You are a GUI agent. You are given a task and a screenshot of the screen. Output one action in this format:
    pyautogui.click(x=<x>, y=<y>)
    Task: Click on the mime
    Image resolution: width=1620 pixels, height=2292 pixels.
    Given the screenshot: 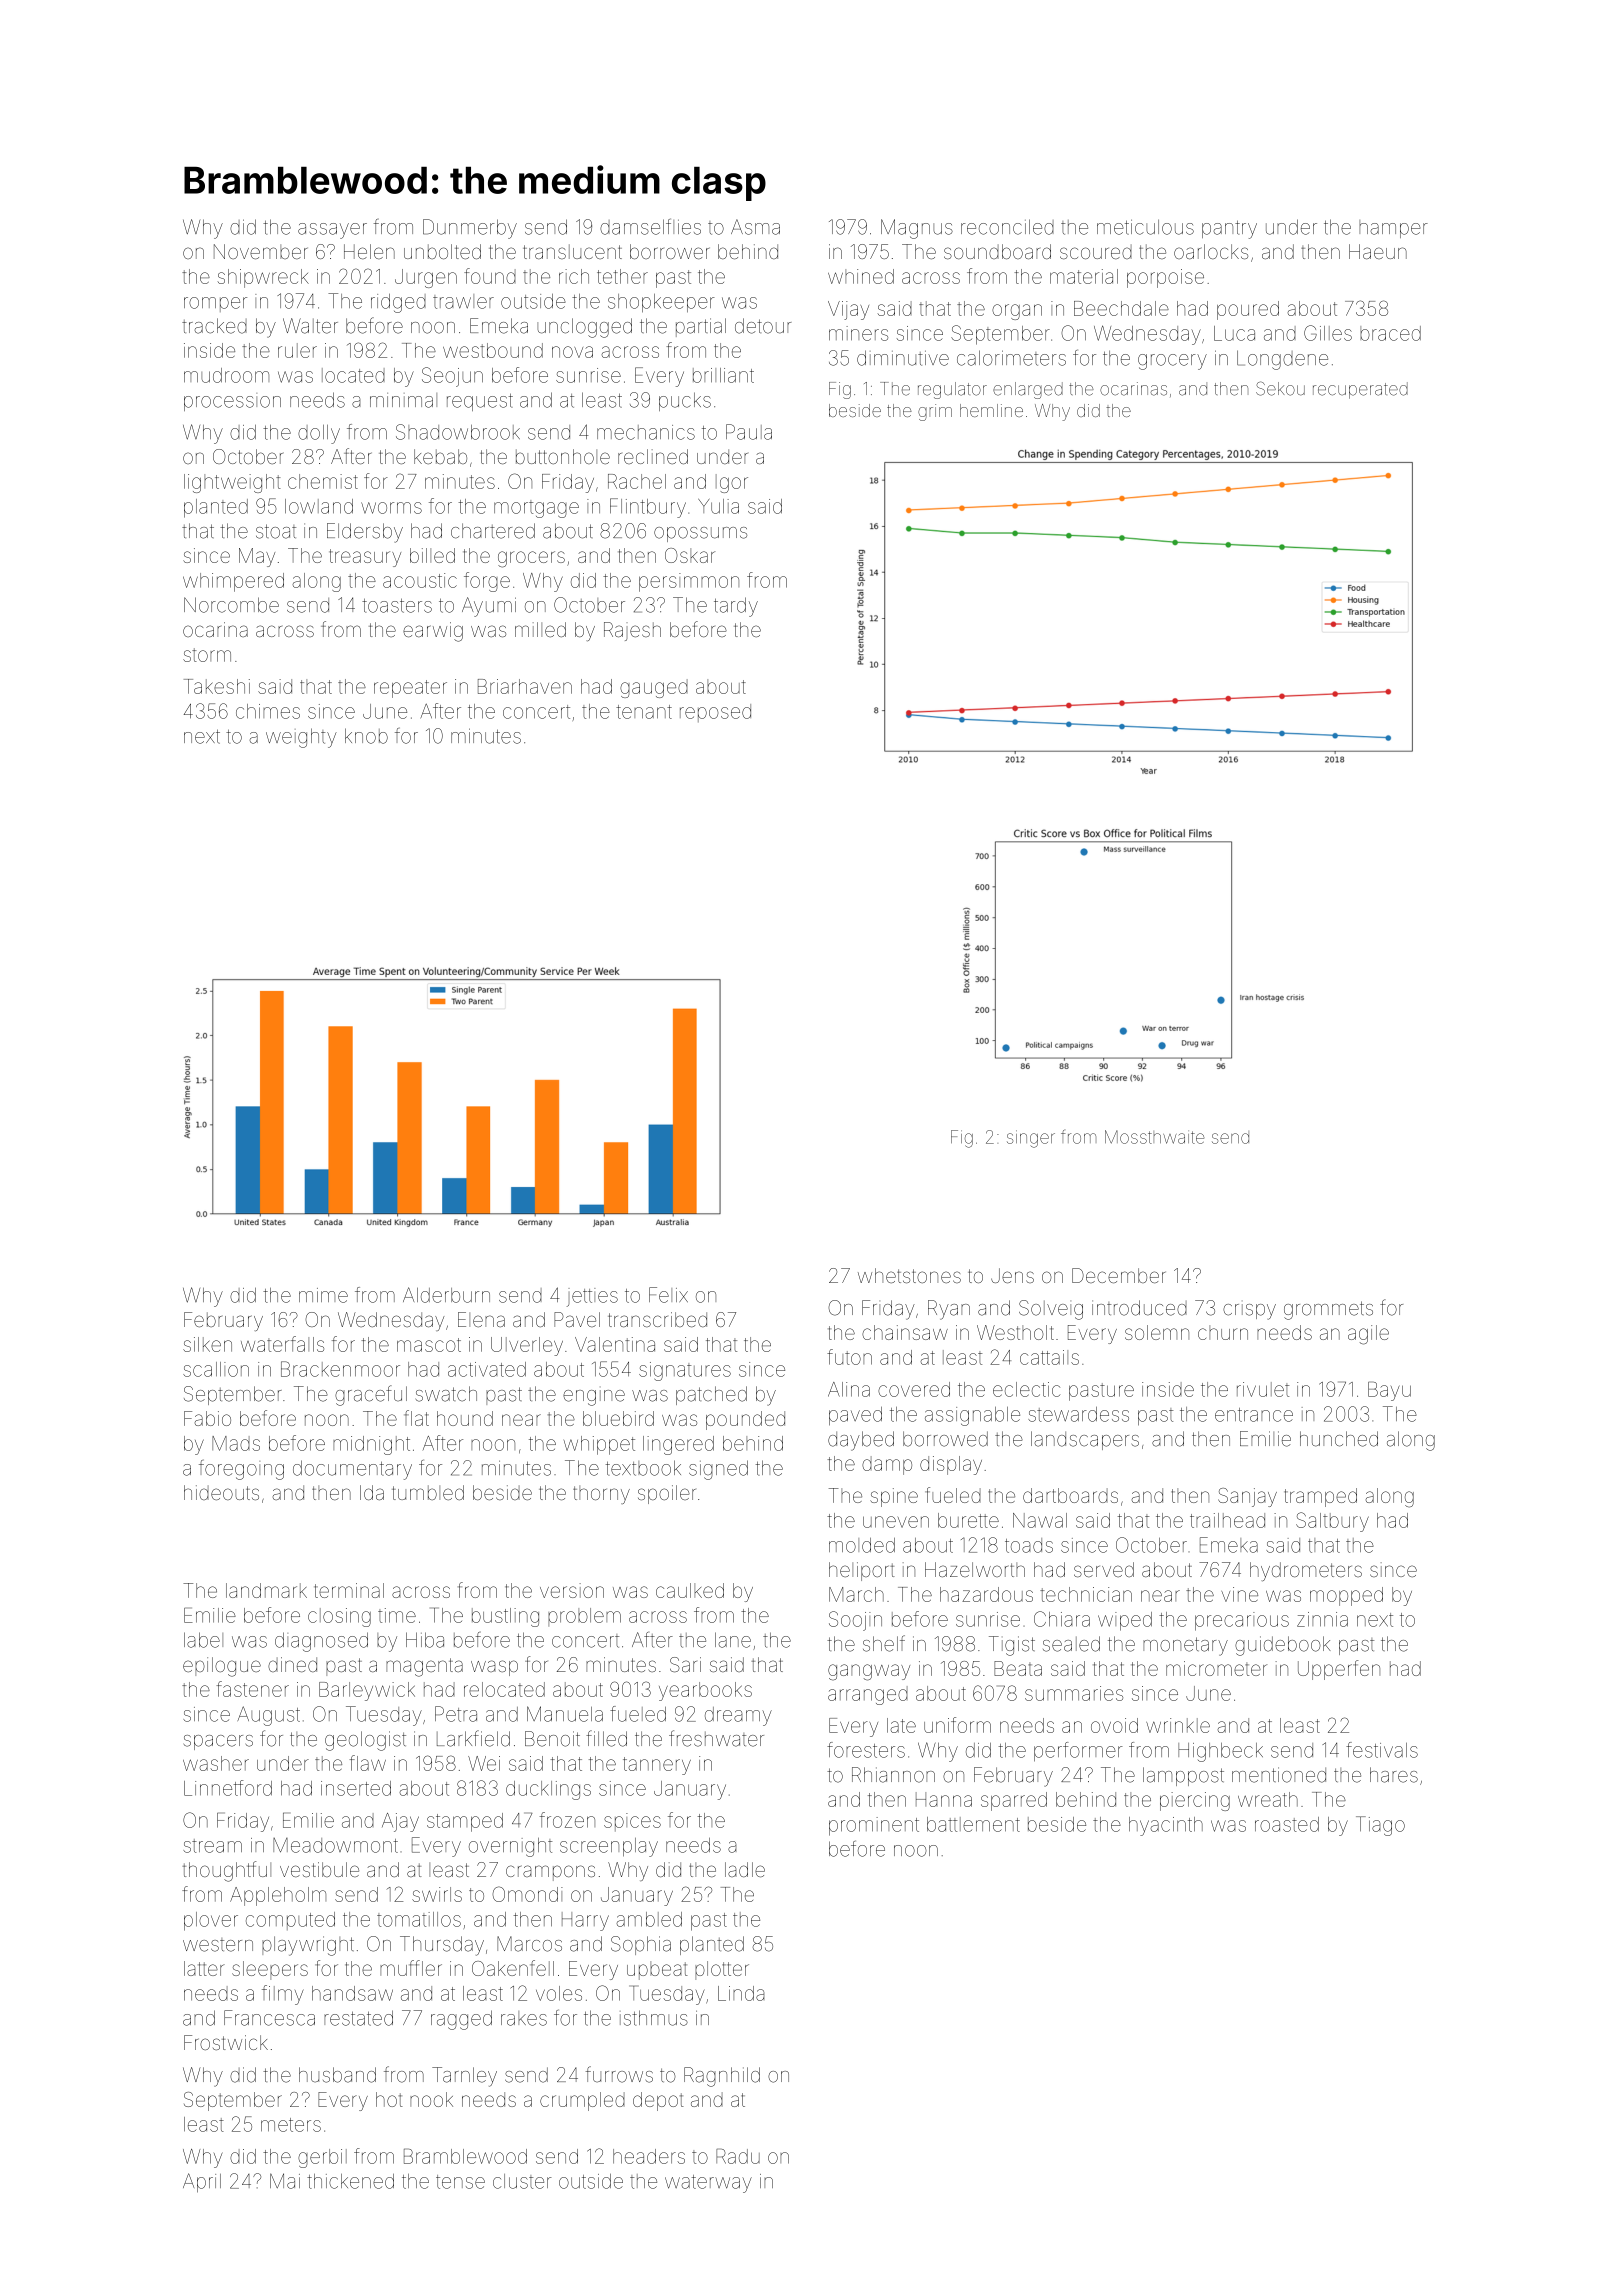 What is the action you would take?
    pyautogui.click(x=323, y=1295)
